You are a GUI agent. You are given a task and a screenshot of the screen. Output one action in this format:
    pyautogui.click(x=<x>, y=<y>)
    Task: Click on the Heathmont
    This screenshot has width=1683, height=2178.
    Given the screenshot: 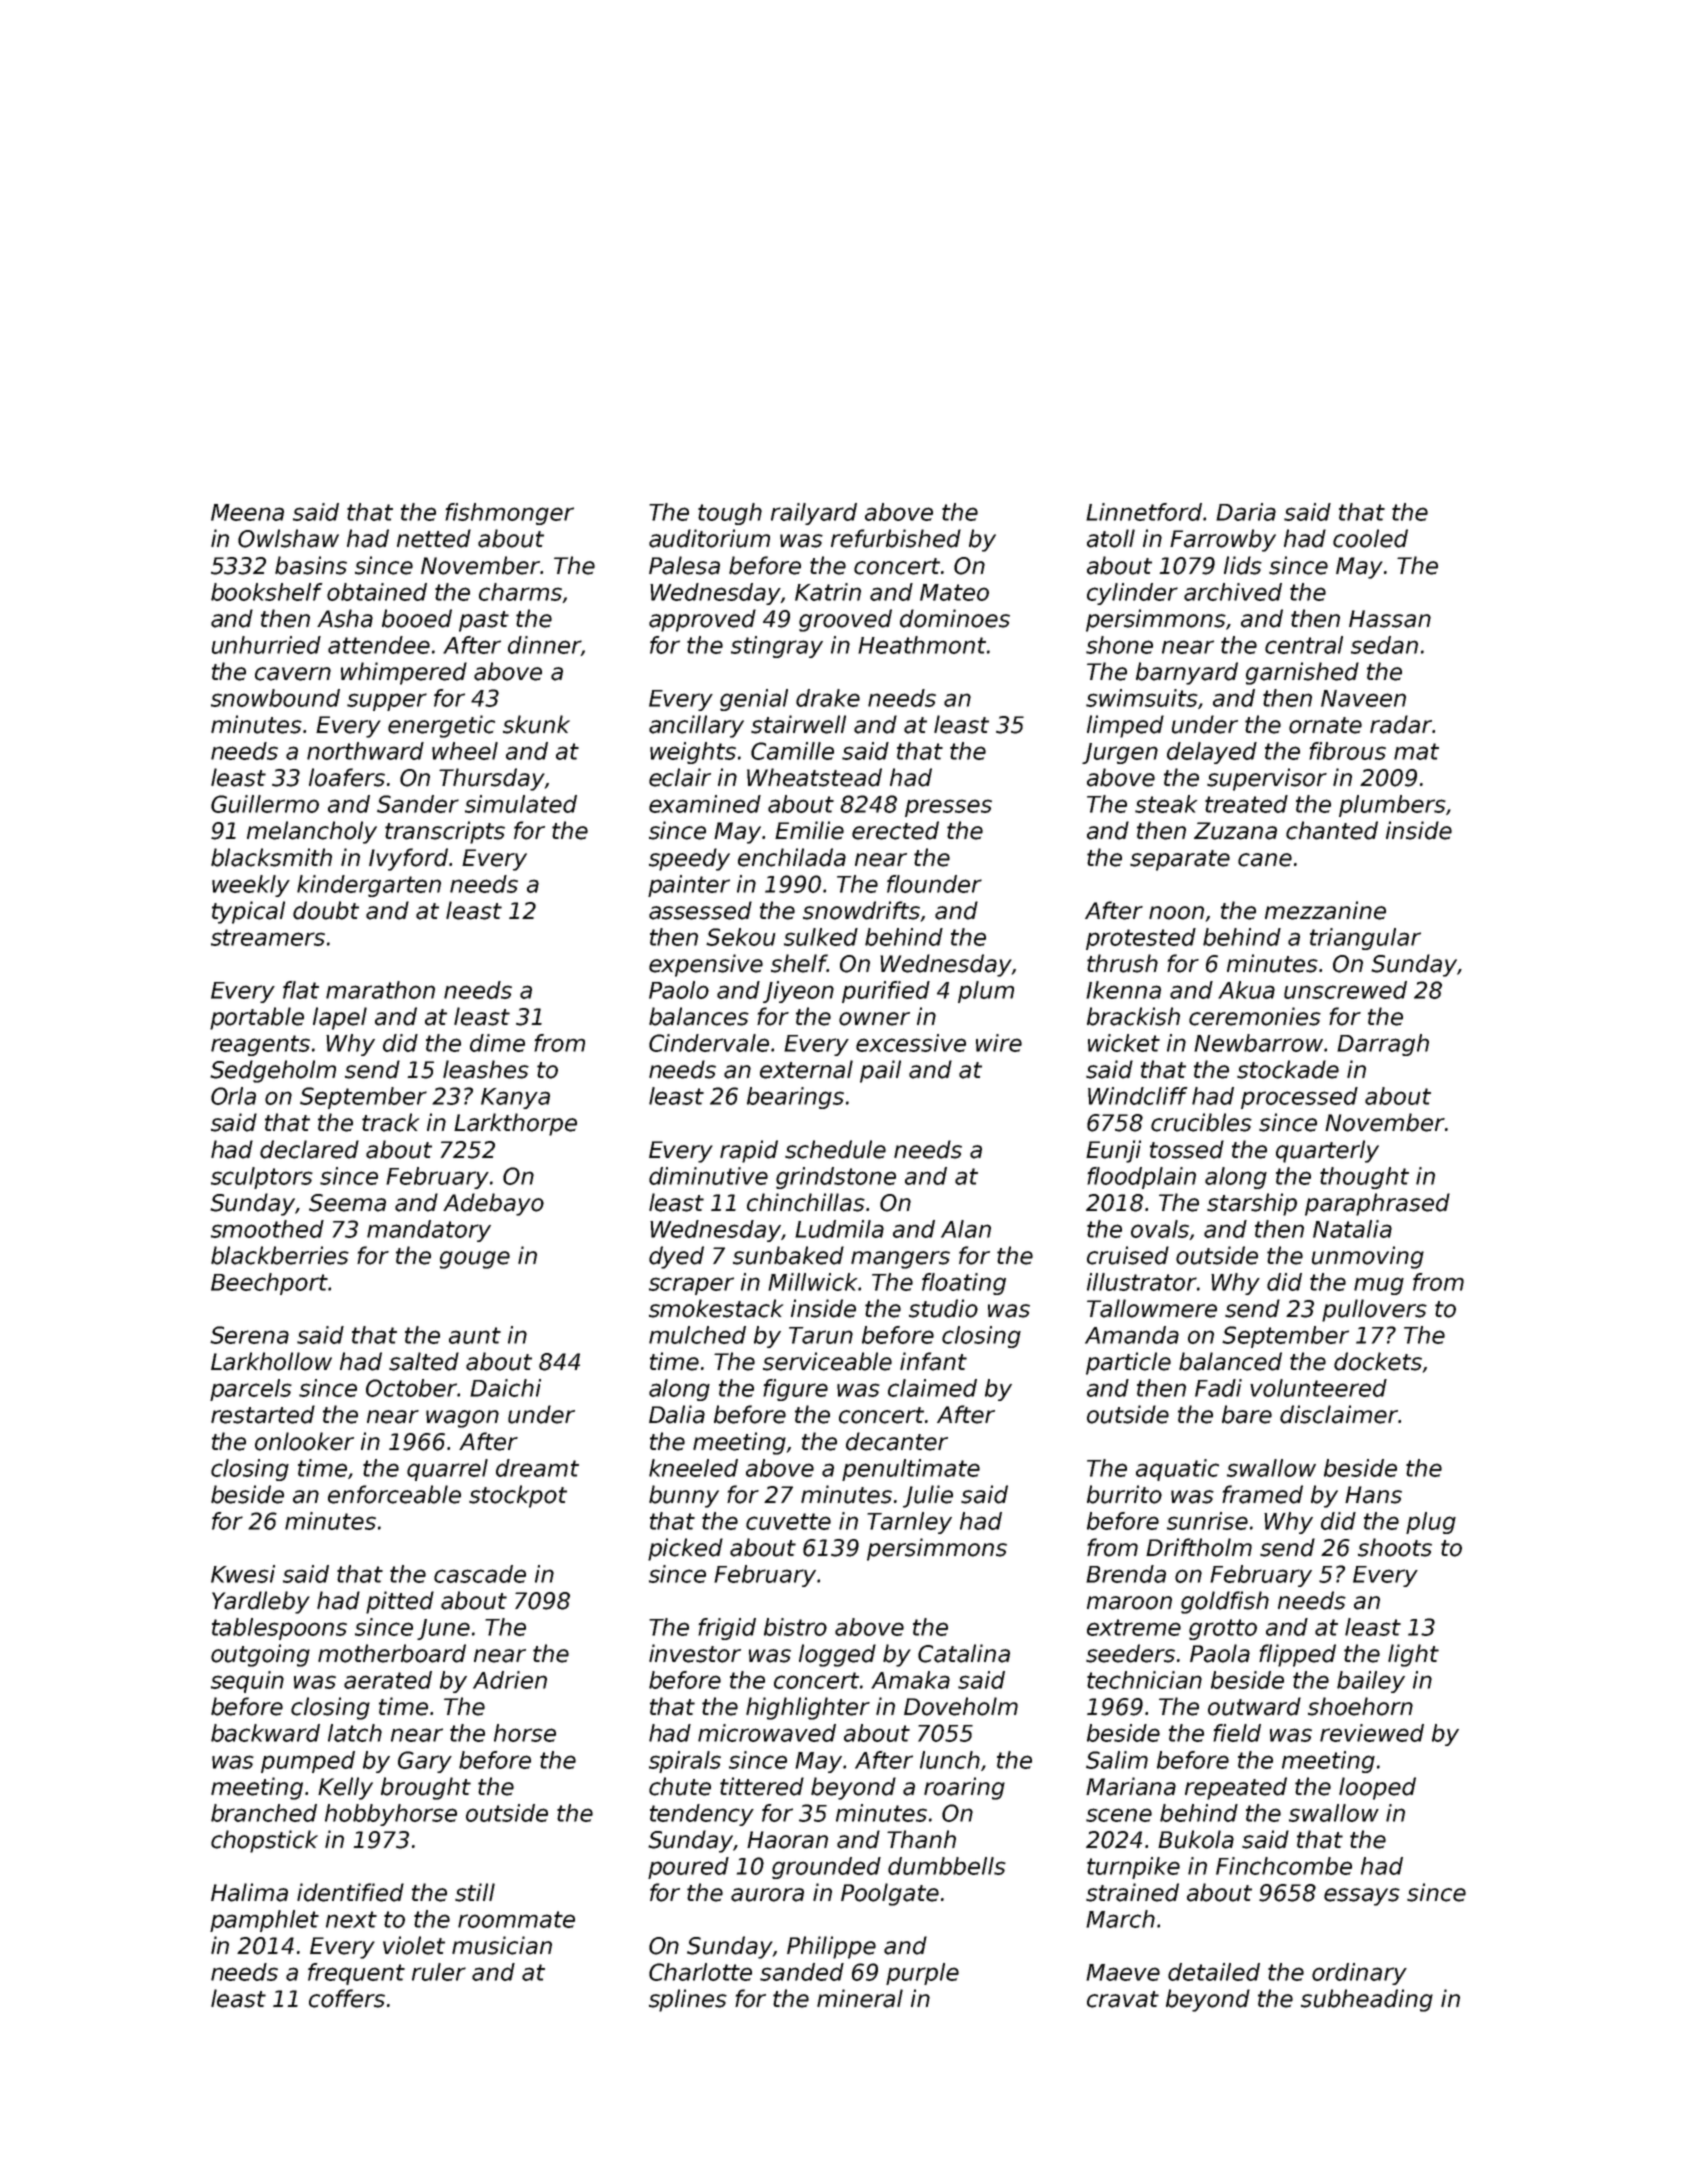 What is the action you would take?
    pyautogui.click(x=922, y=645)
